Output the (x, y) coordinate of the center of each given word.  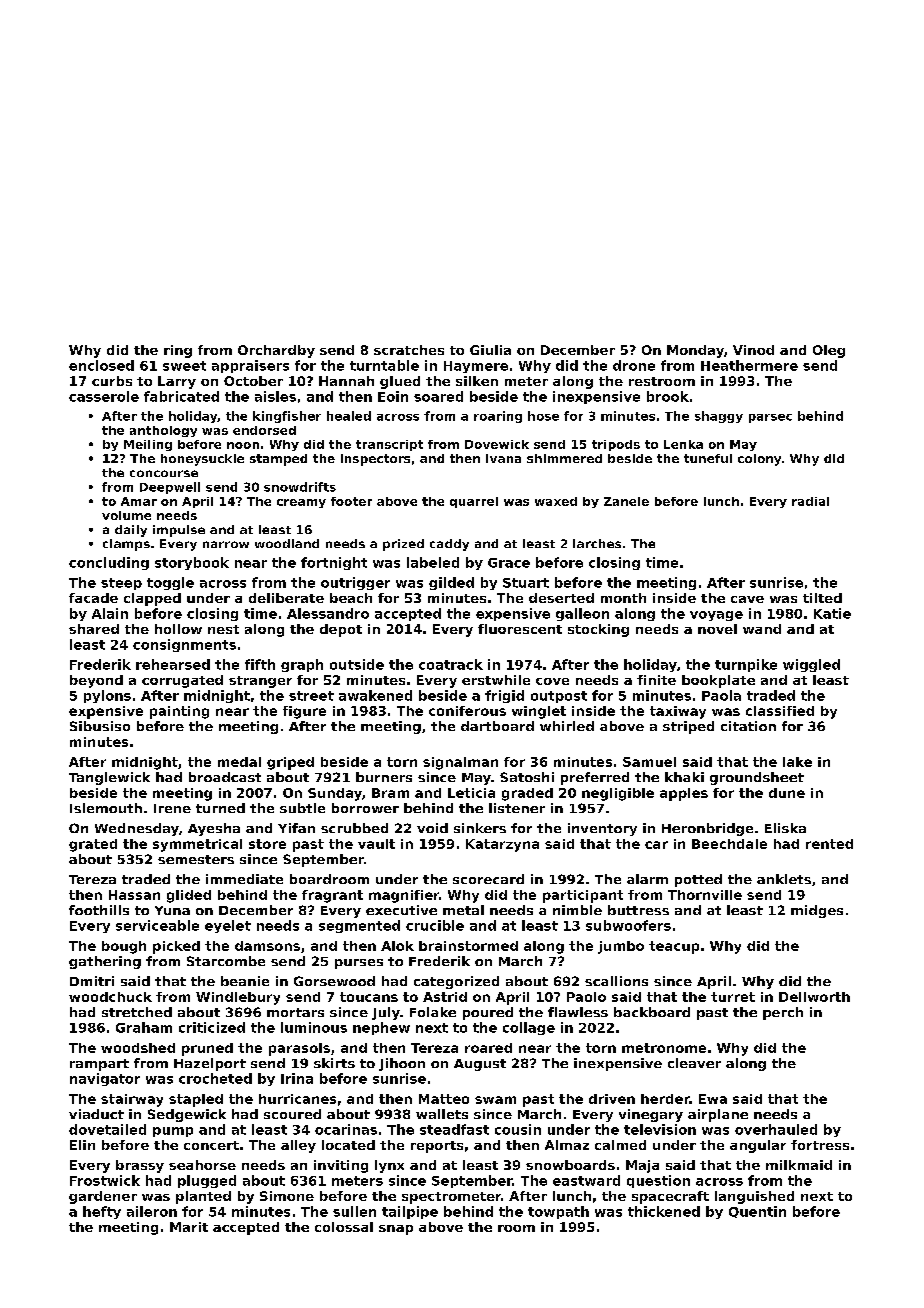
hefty (102, 1212)
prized (403, 545)
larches (597, 543)
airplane (718, 1115)
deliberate (286, 598)
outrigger (355, 583)
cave (747, 599)
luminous (314, 1027)
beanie (245, 981)
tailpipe (410, 1212)
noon (243, 445)
